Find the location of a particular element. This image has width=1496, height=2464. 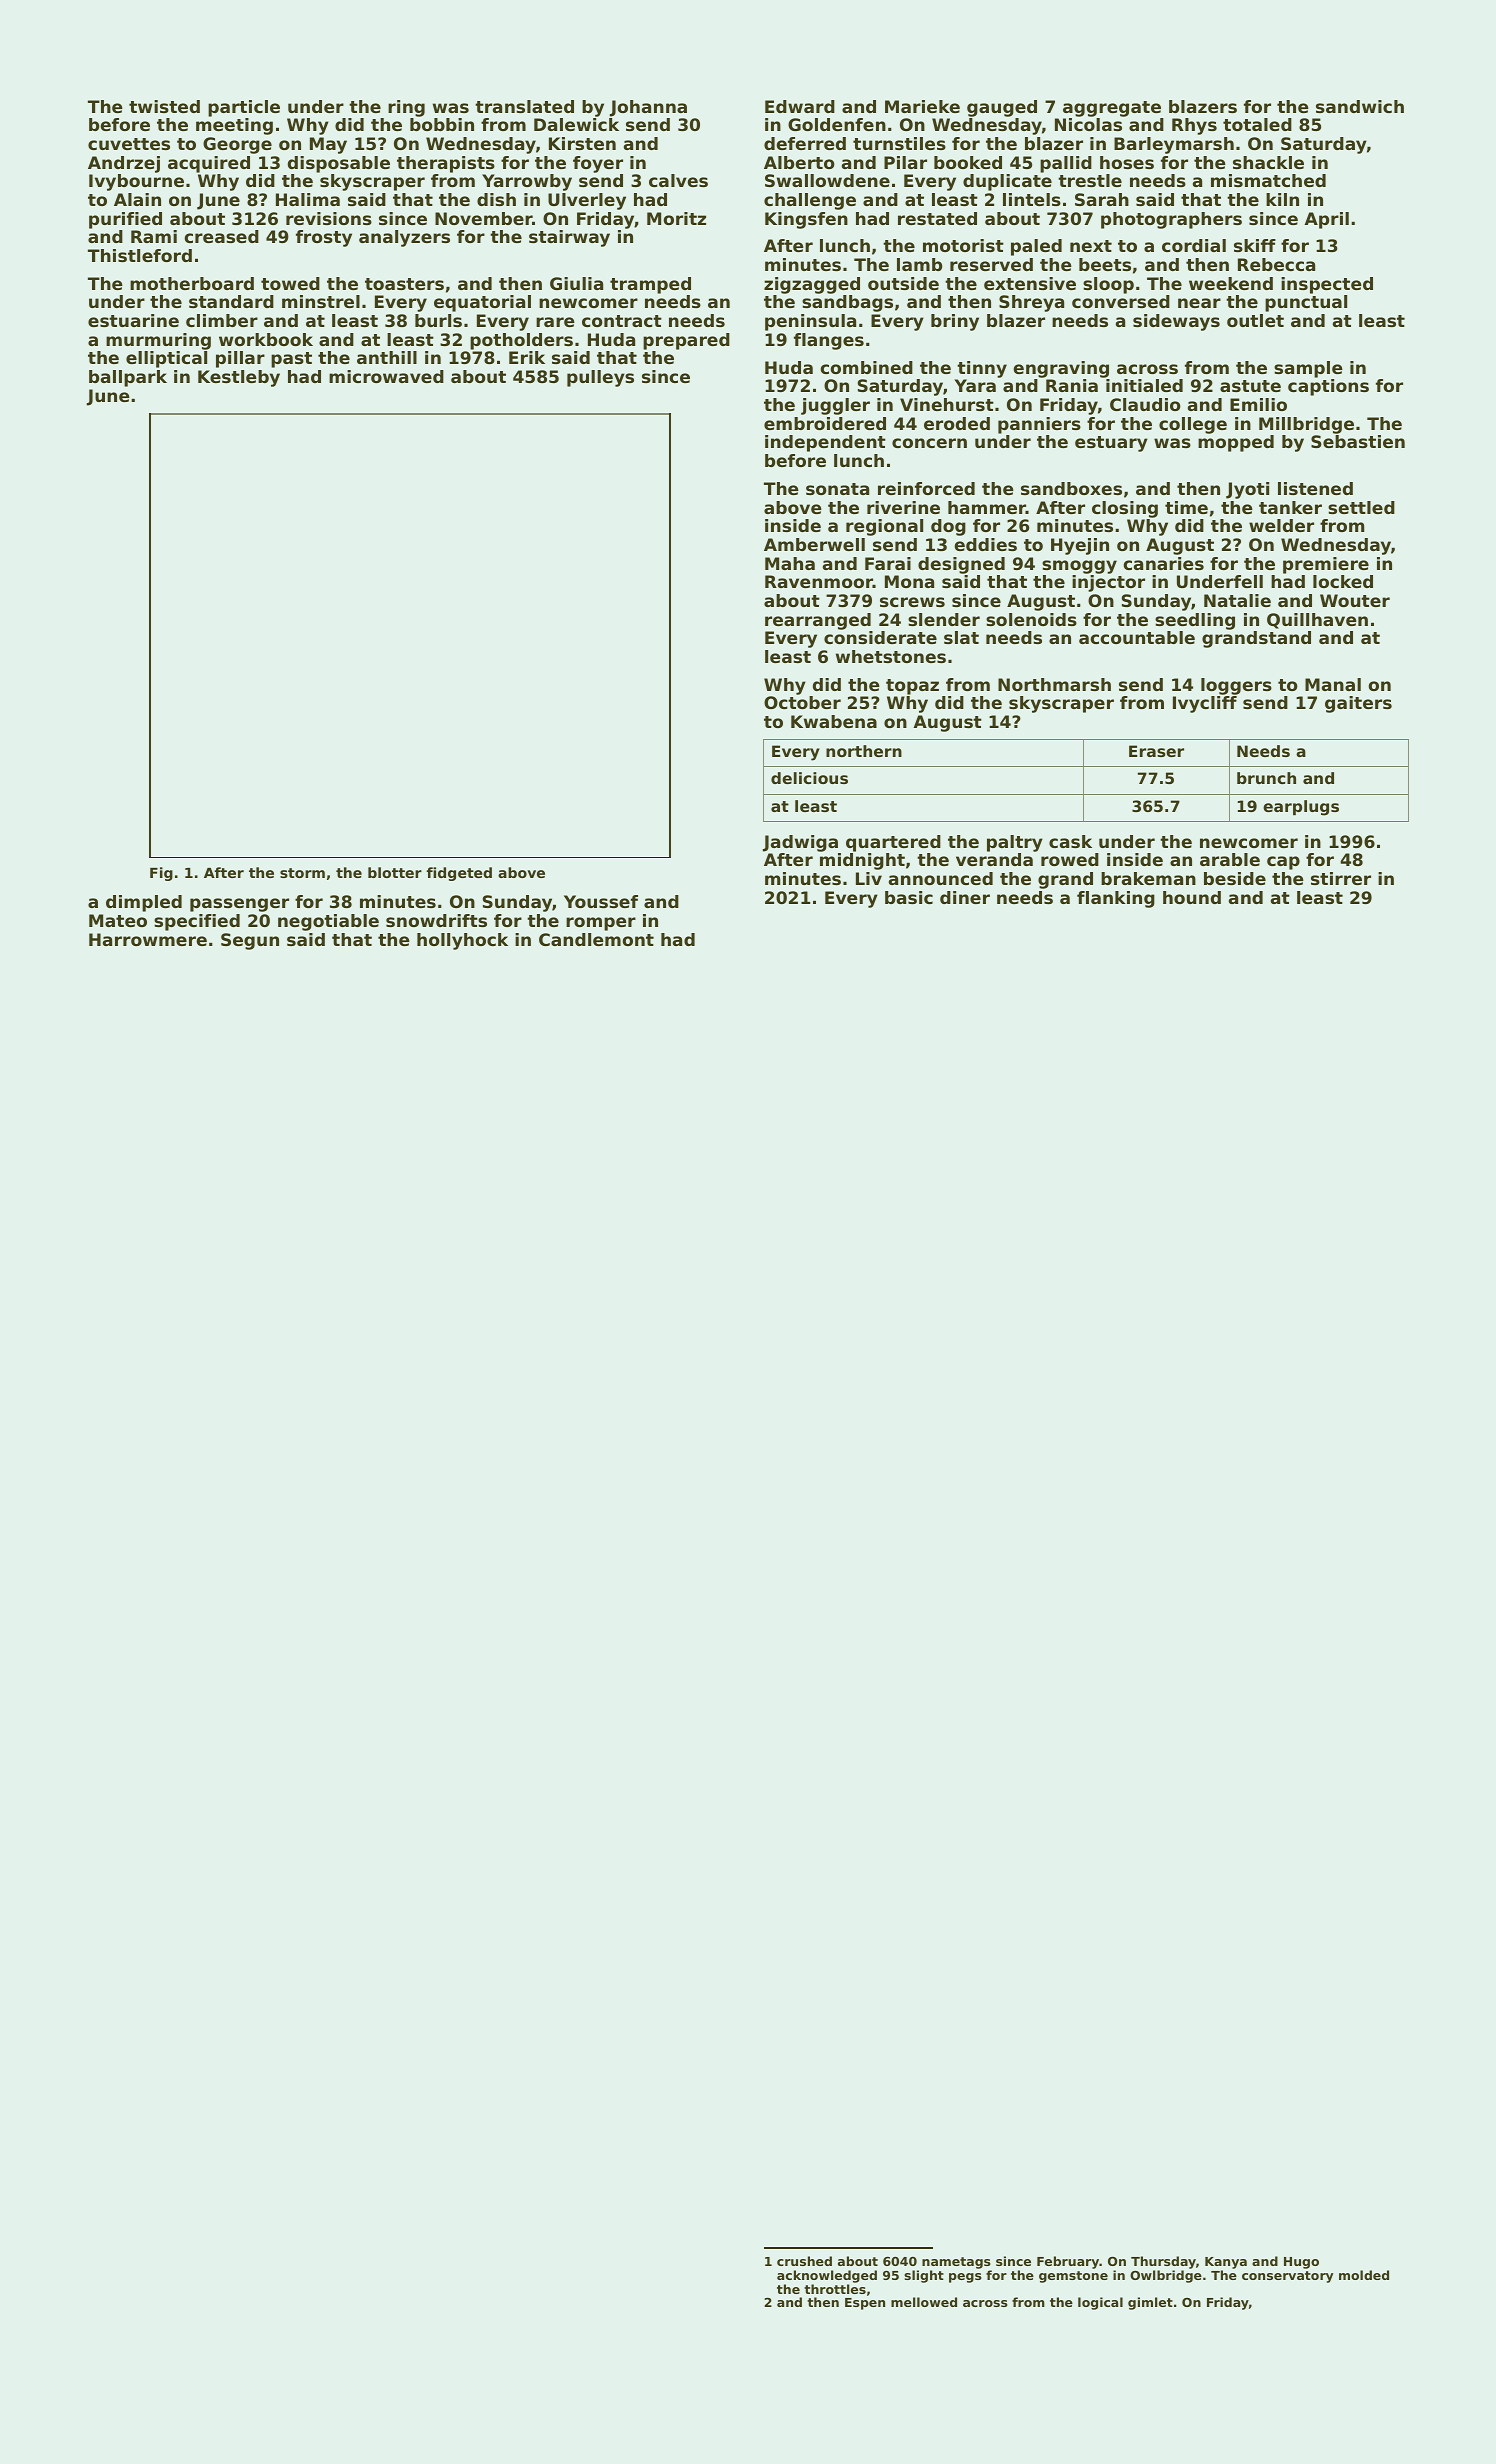

hound is located at coordinates (1192, 897).
